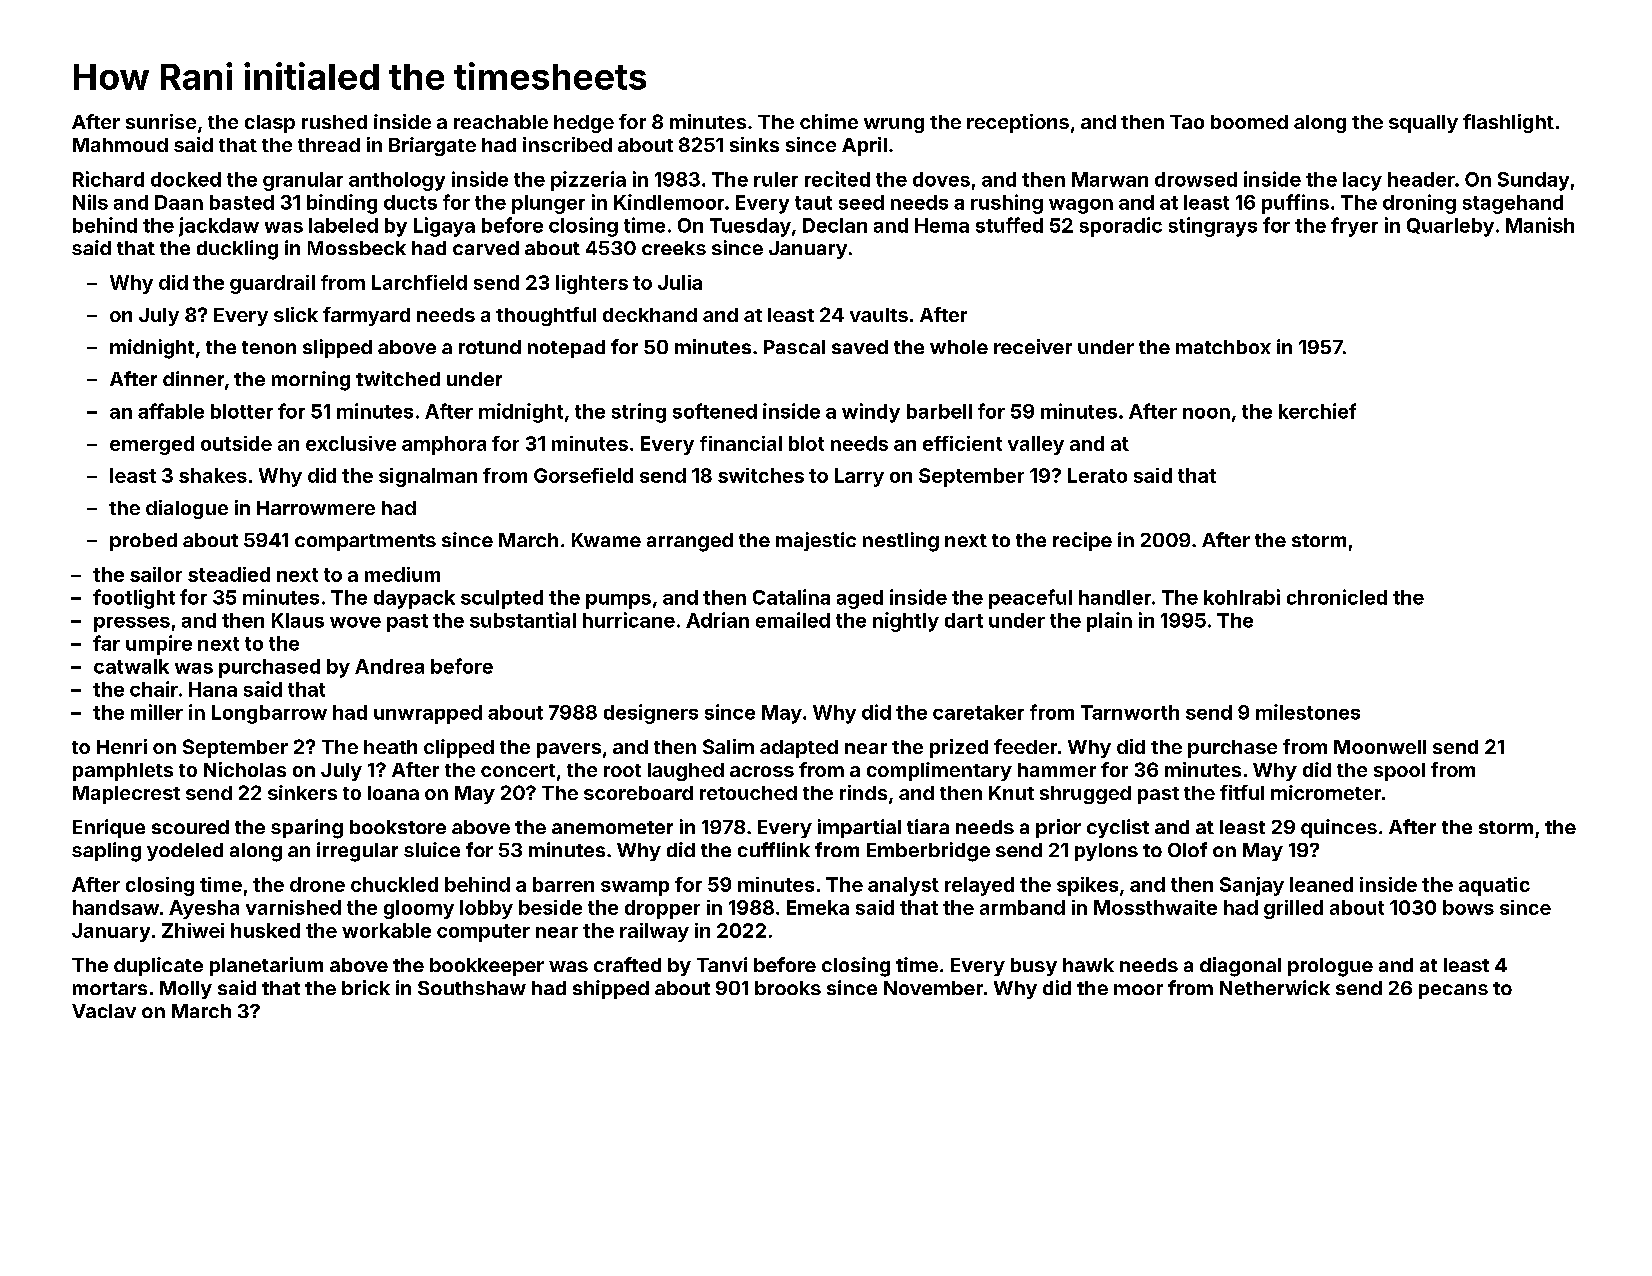 Image resolution: width=1652 pixels, height=1276 pixels. Describe the element at coordinates (978, 712) in the page. I see `caretaker` at that location.
